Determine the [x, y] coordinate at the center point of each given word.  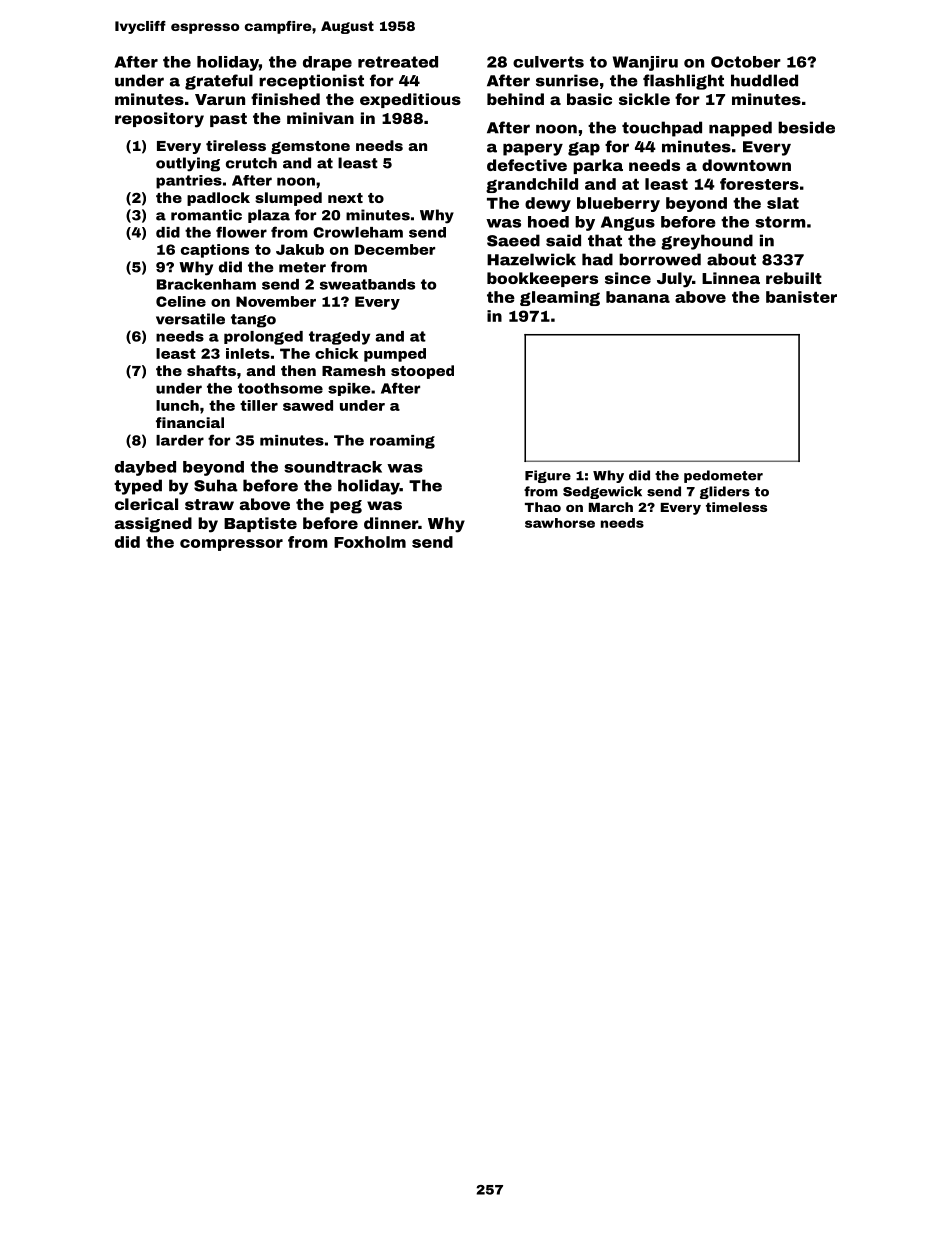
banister [801, 297]
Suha [216, 485]
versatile [190, 319]
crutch [251, 163]
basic [589, 99]
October [746, 62]
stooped [422, 372]
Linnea [731, 278]
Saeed [513, 240]
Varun [220, 99]
